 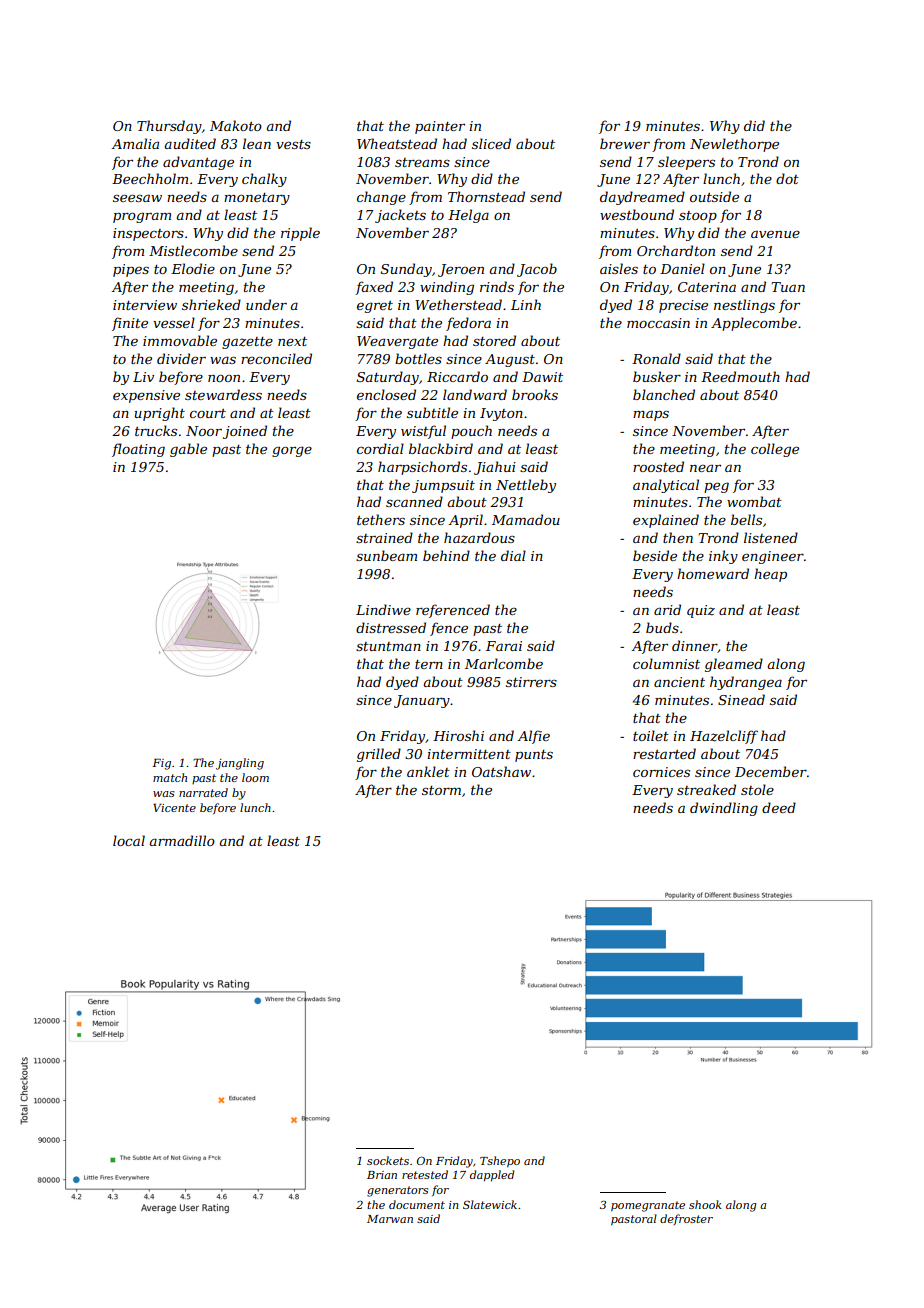 What do you see at coordinates (390, 1219) in the image?
I see `Marwan` at bounding box center [390, 1219].
